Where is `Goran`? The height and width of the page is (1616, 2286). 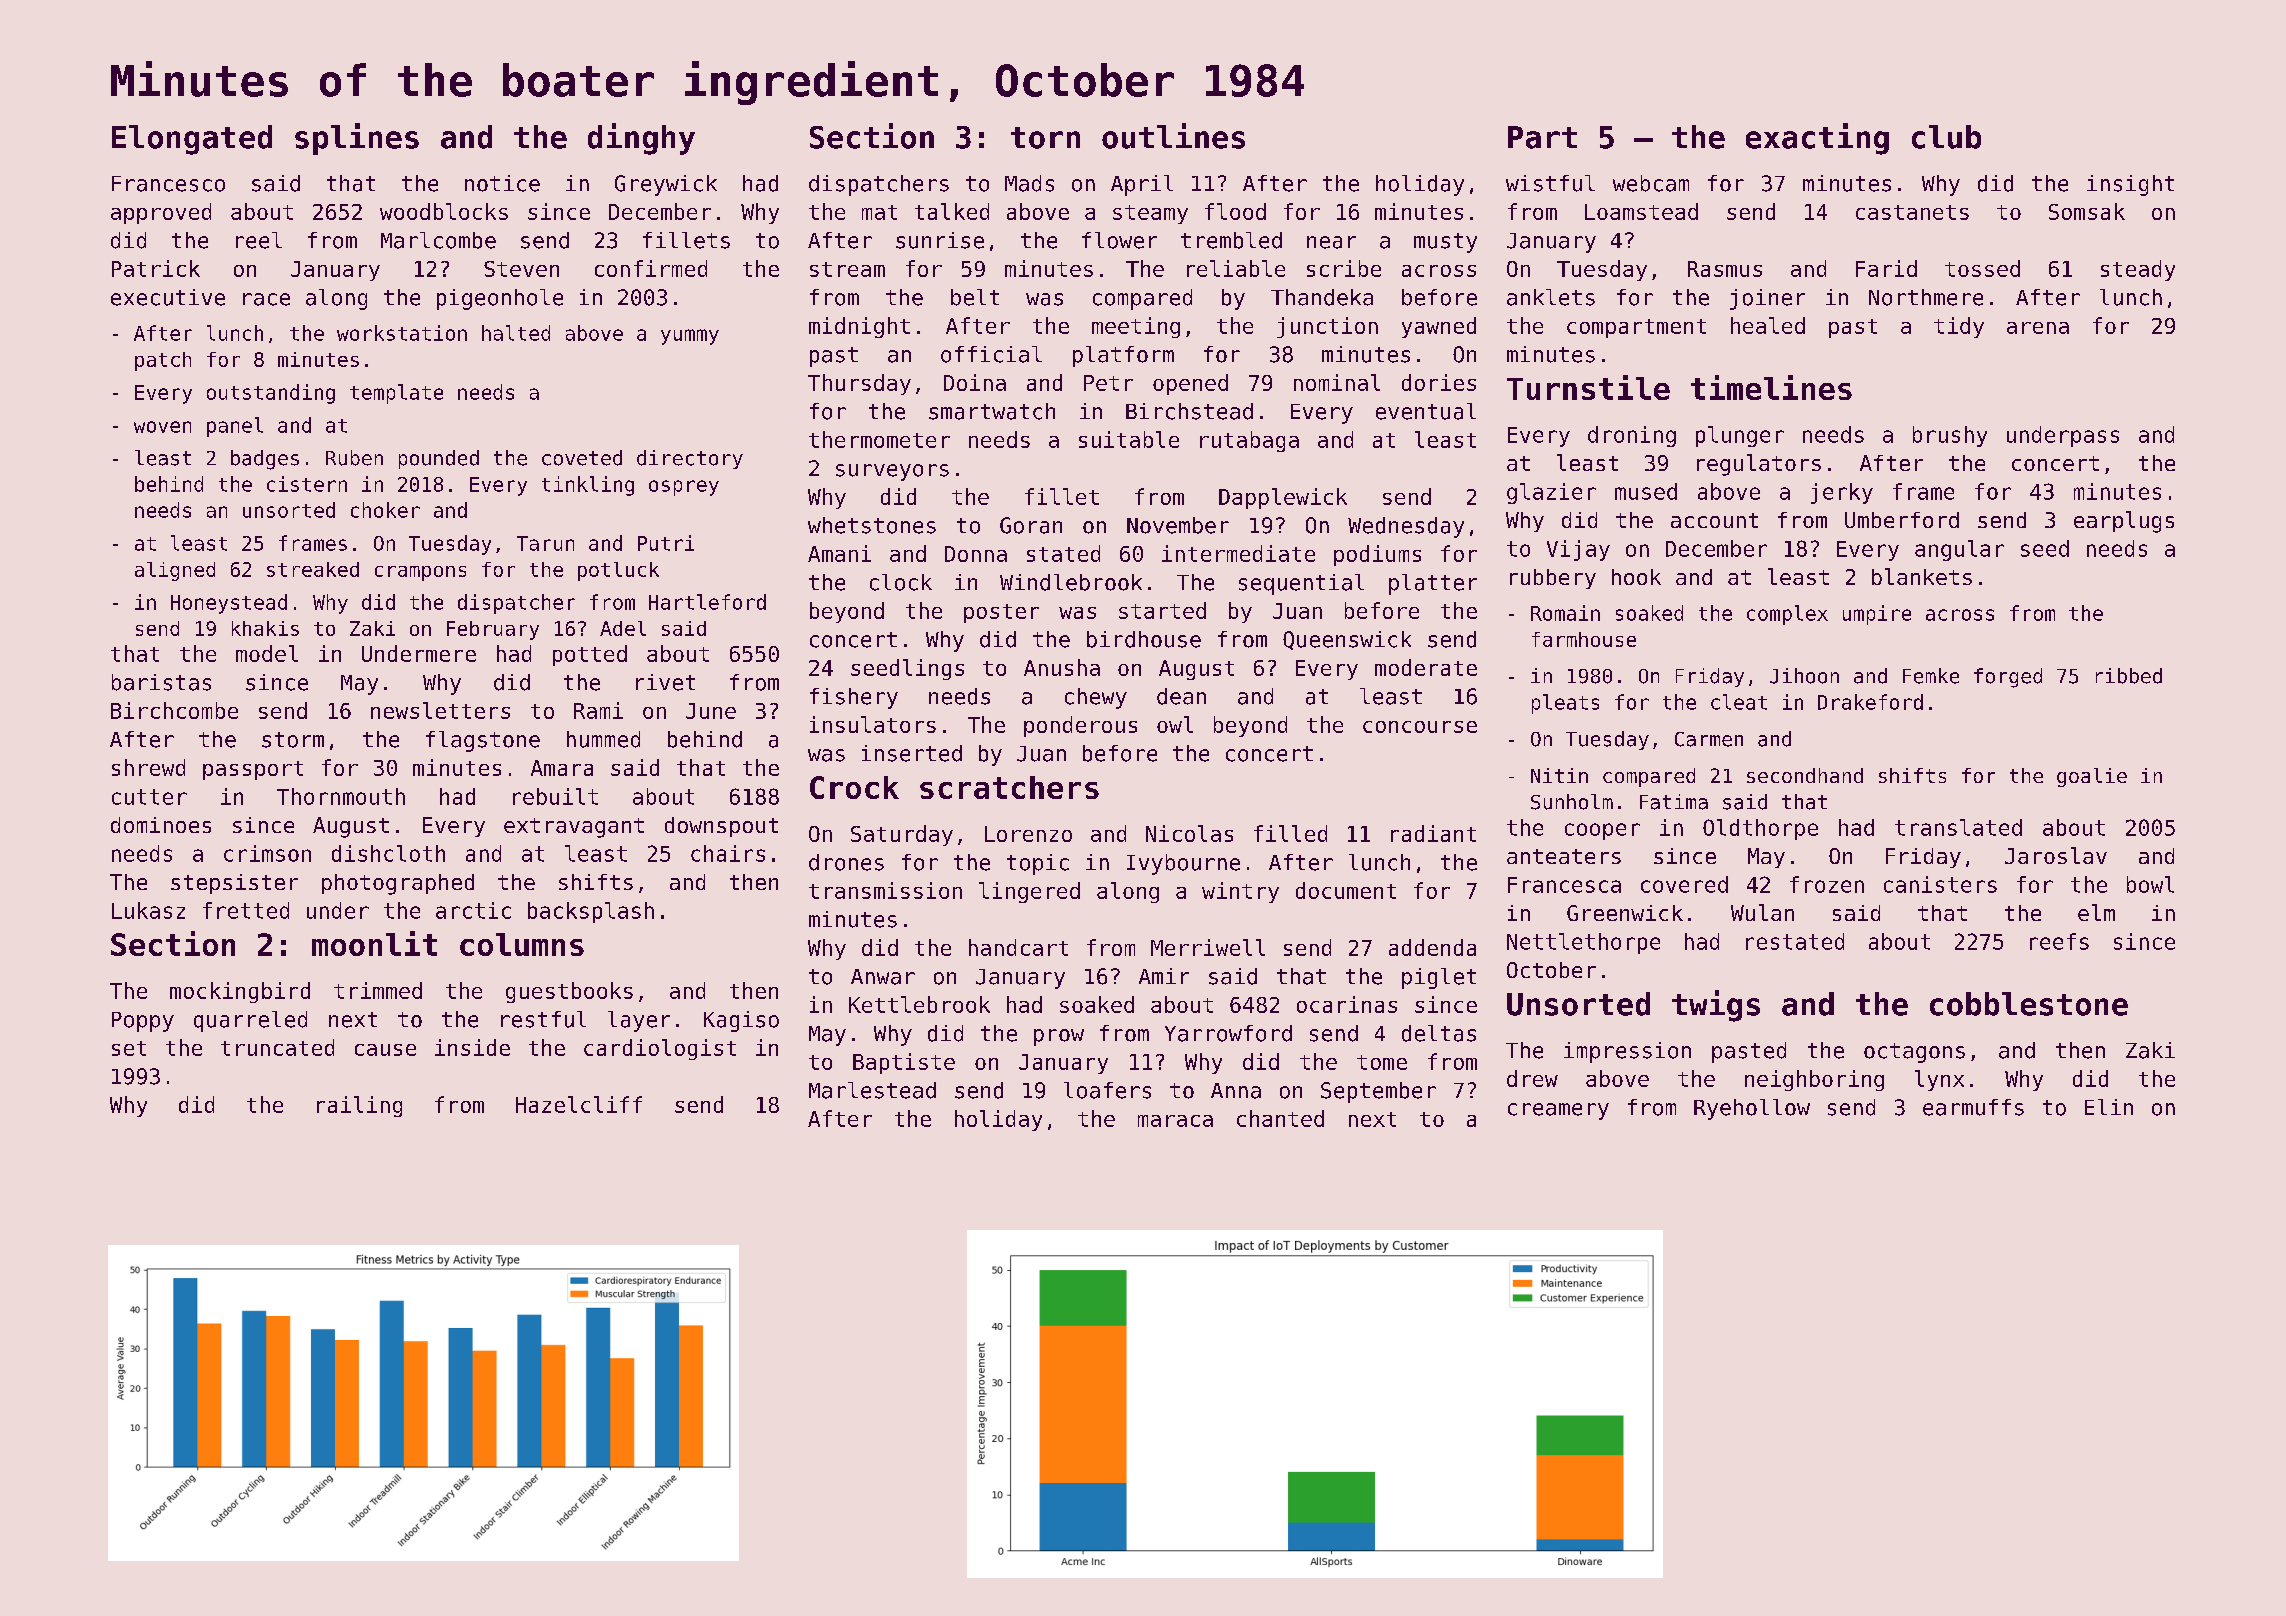
Goran is located at coordinates (1031, 525).
